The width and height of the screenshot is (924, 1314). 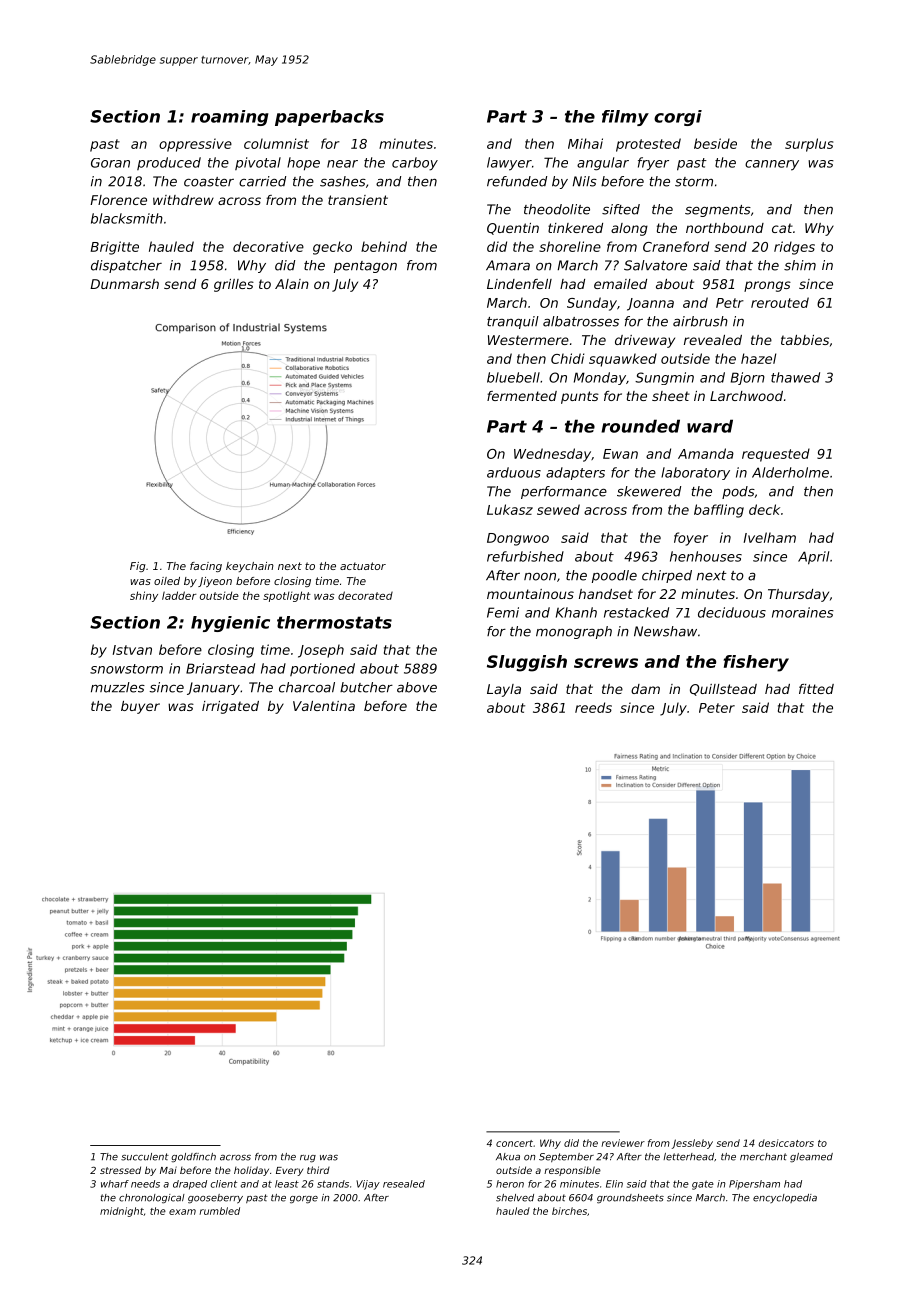 What do you see at coordinates (324, 706) in the screenshot?
I see `Valentina` at bounding box center [324, 706].
